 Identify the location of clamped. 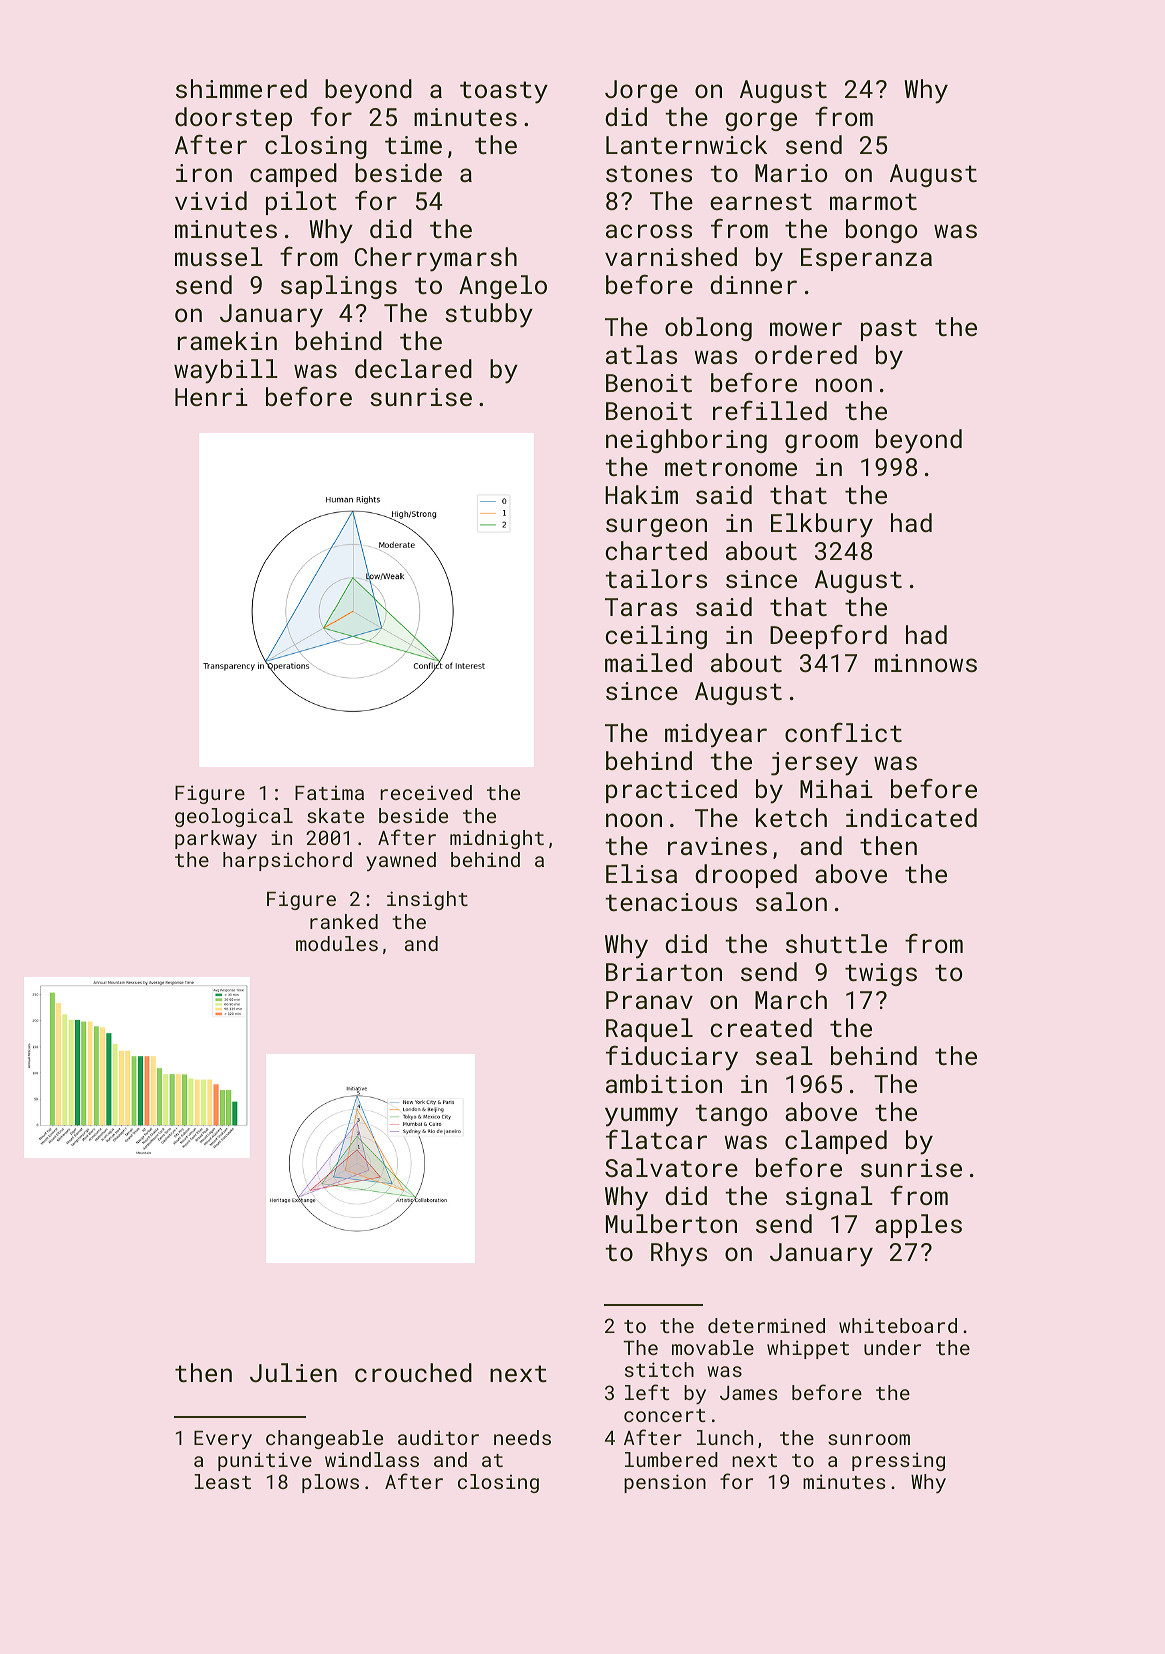
(836, 1142).
